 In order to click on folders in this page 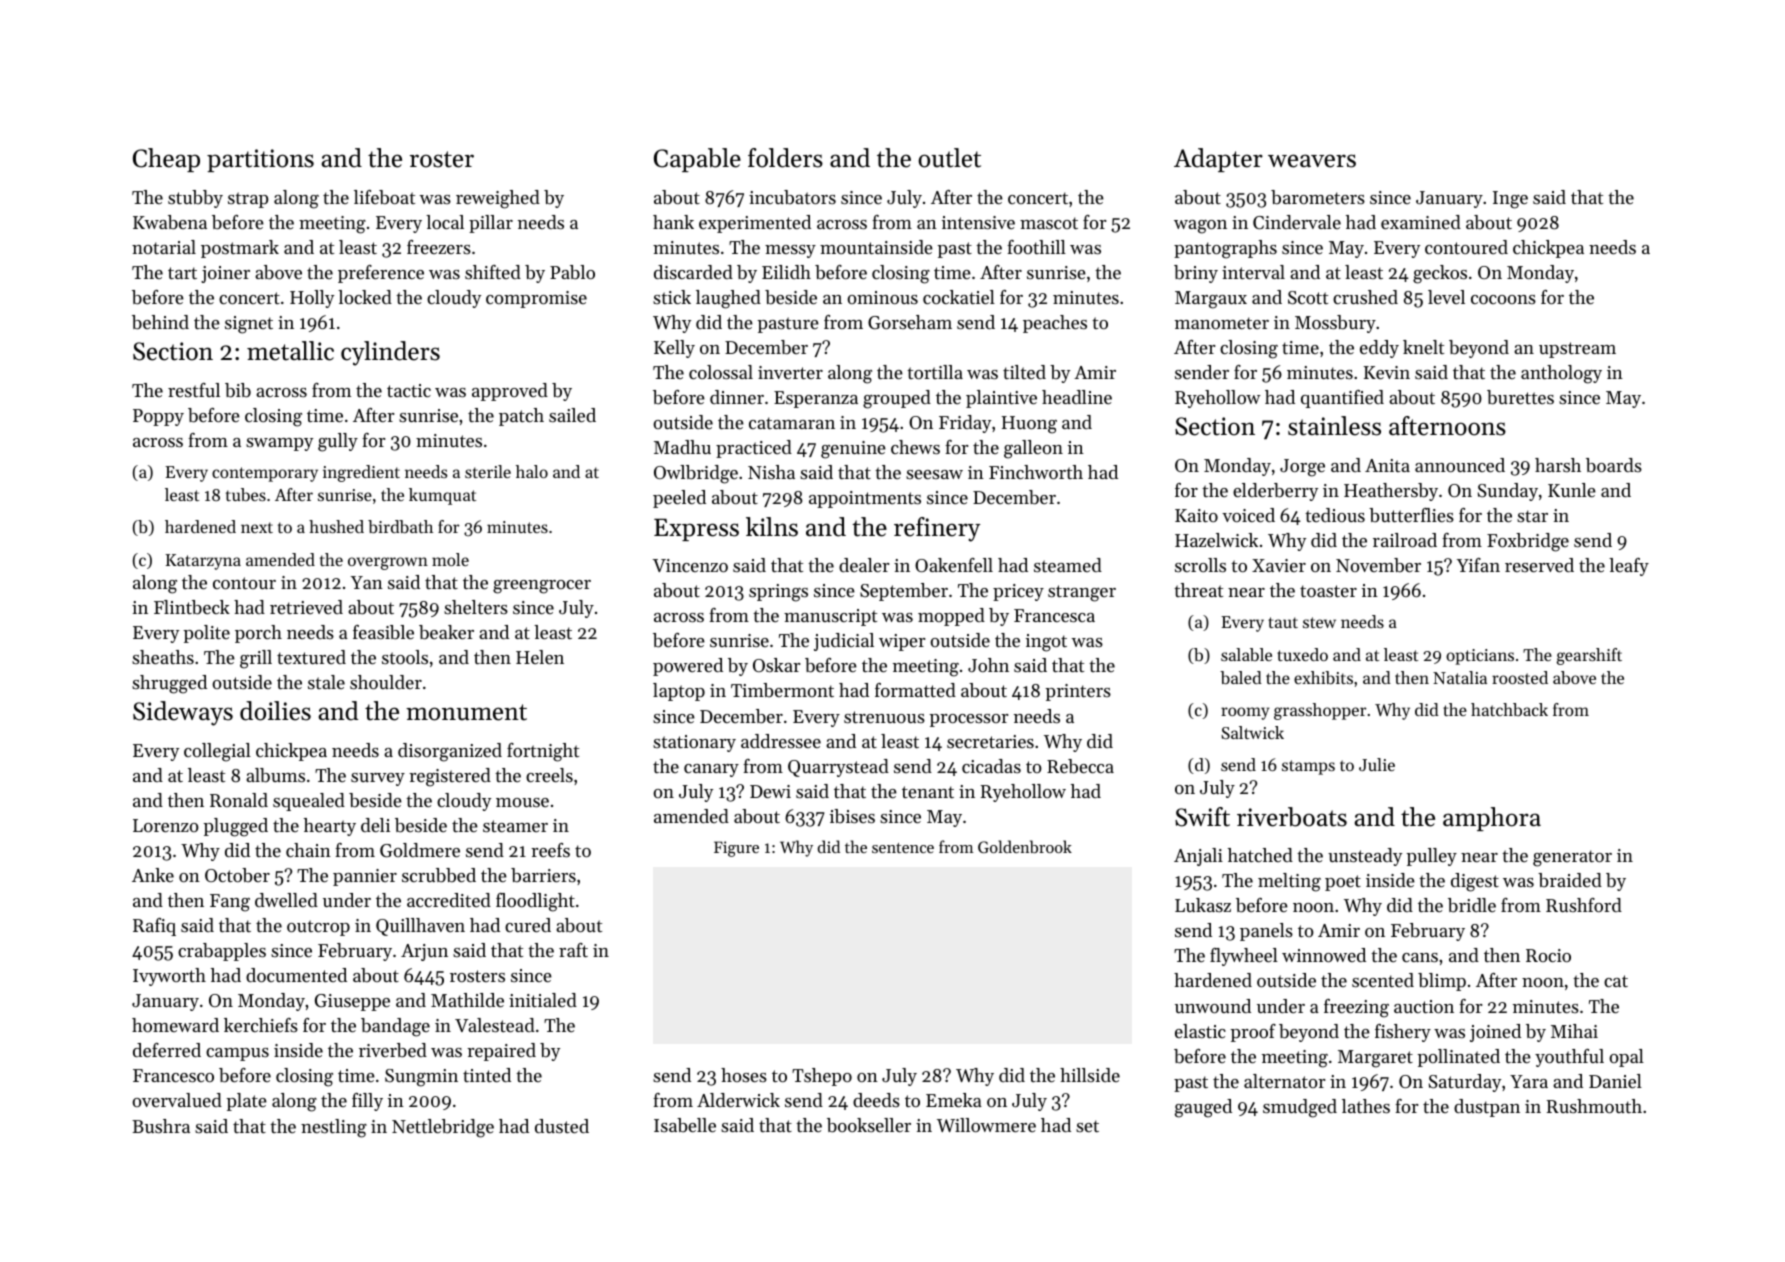, I will do `click(785, 158)`.
